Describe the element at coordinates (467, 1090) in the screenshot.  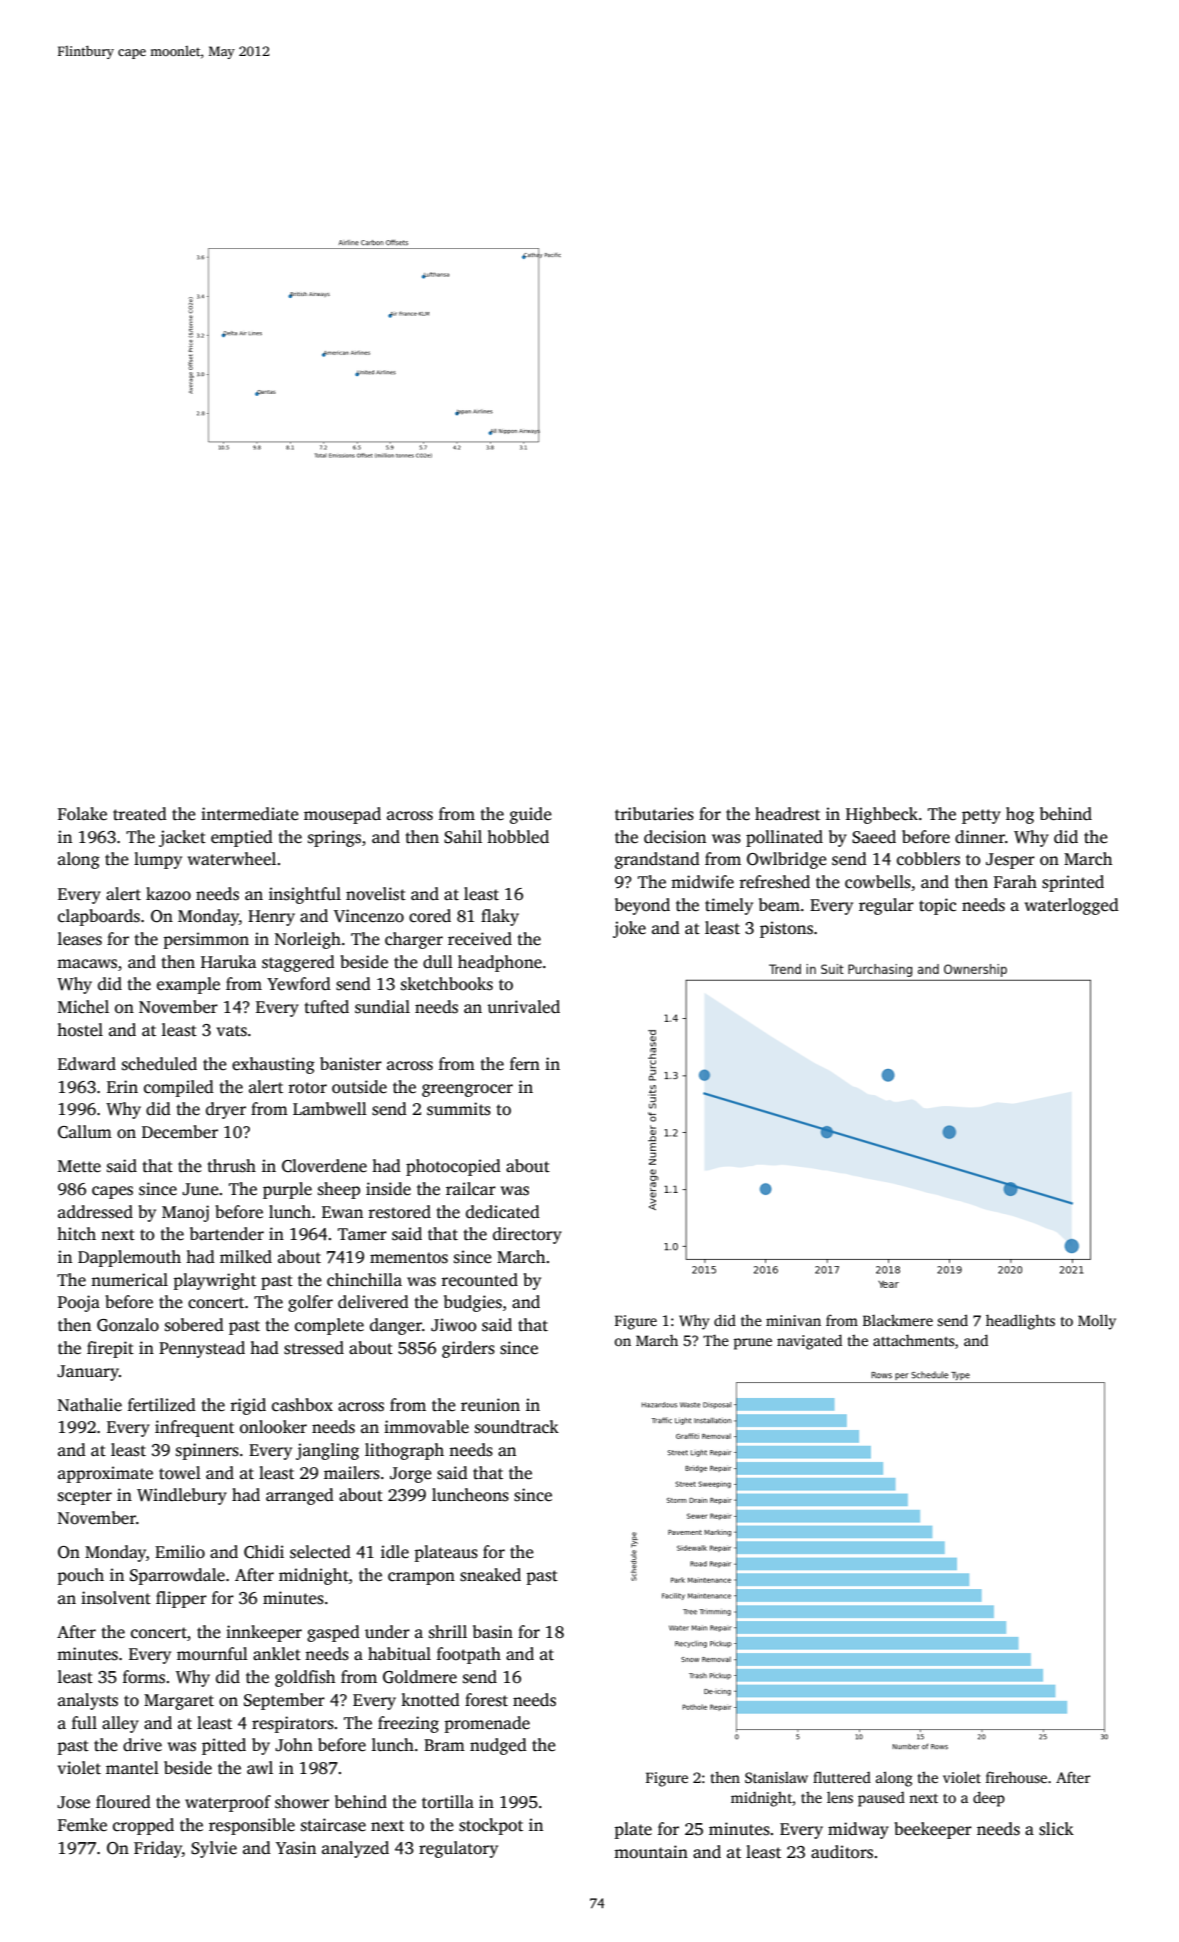
I see `greengrocer` at that location.
